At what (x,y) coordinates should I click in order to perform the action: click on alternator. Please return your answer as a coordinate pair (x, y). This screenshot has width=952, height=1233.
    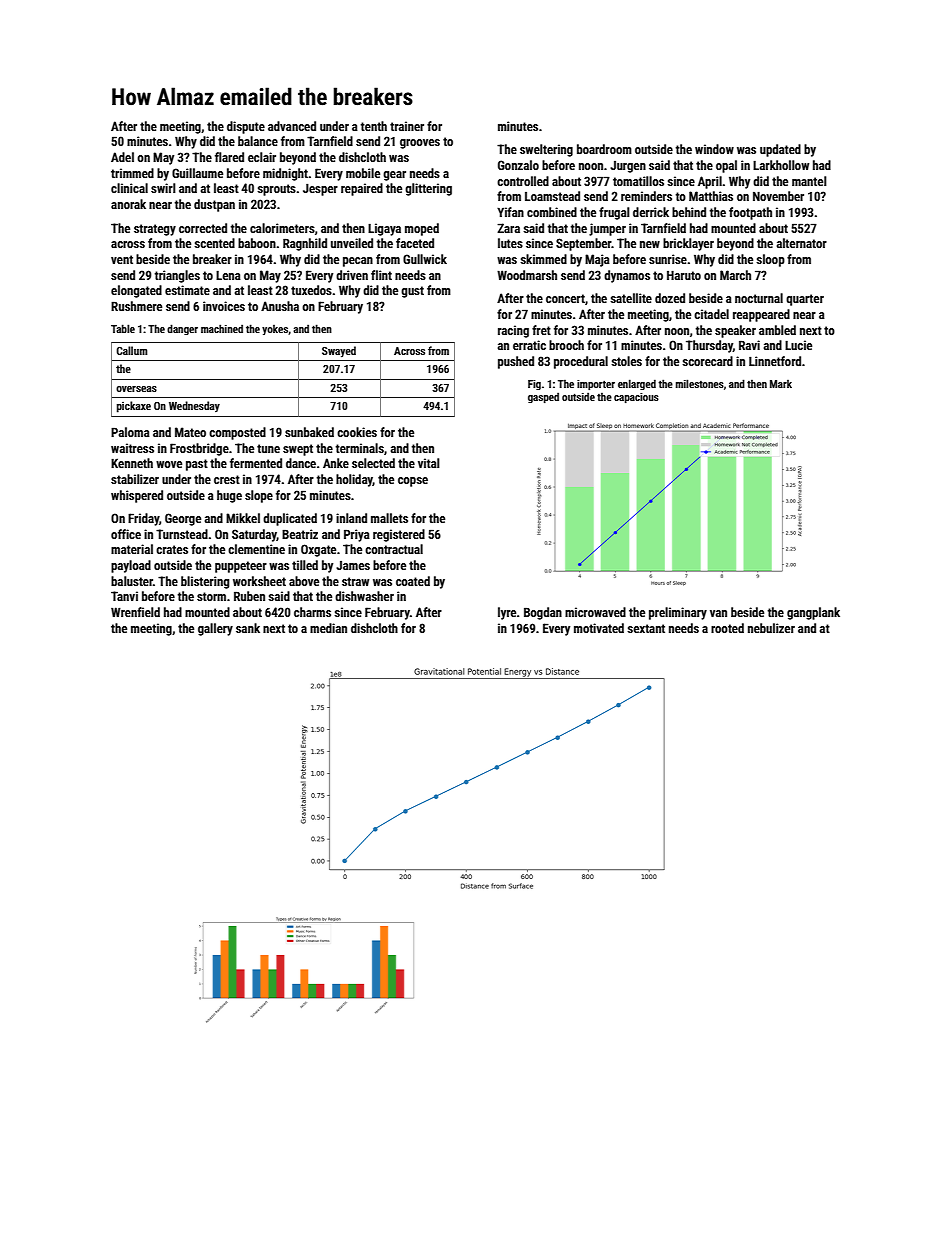
    Looking at the image, I should click on (802, 243).
